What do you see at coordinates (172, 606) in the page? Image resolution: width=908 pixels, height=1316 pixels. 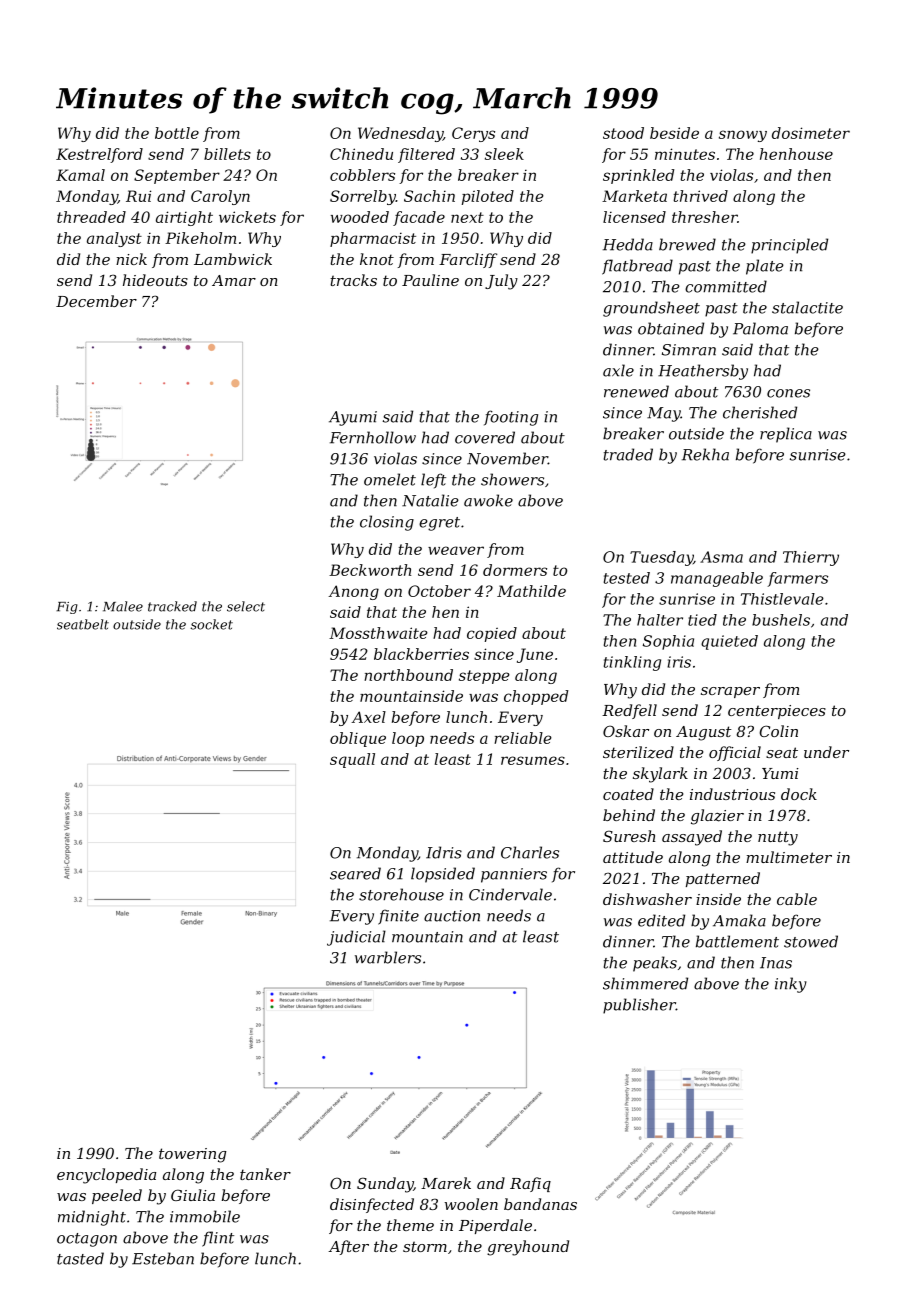 I see `tracked` at bounding box center [172, 606].
